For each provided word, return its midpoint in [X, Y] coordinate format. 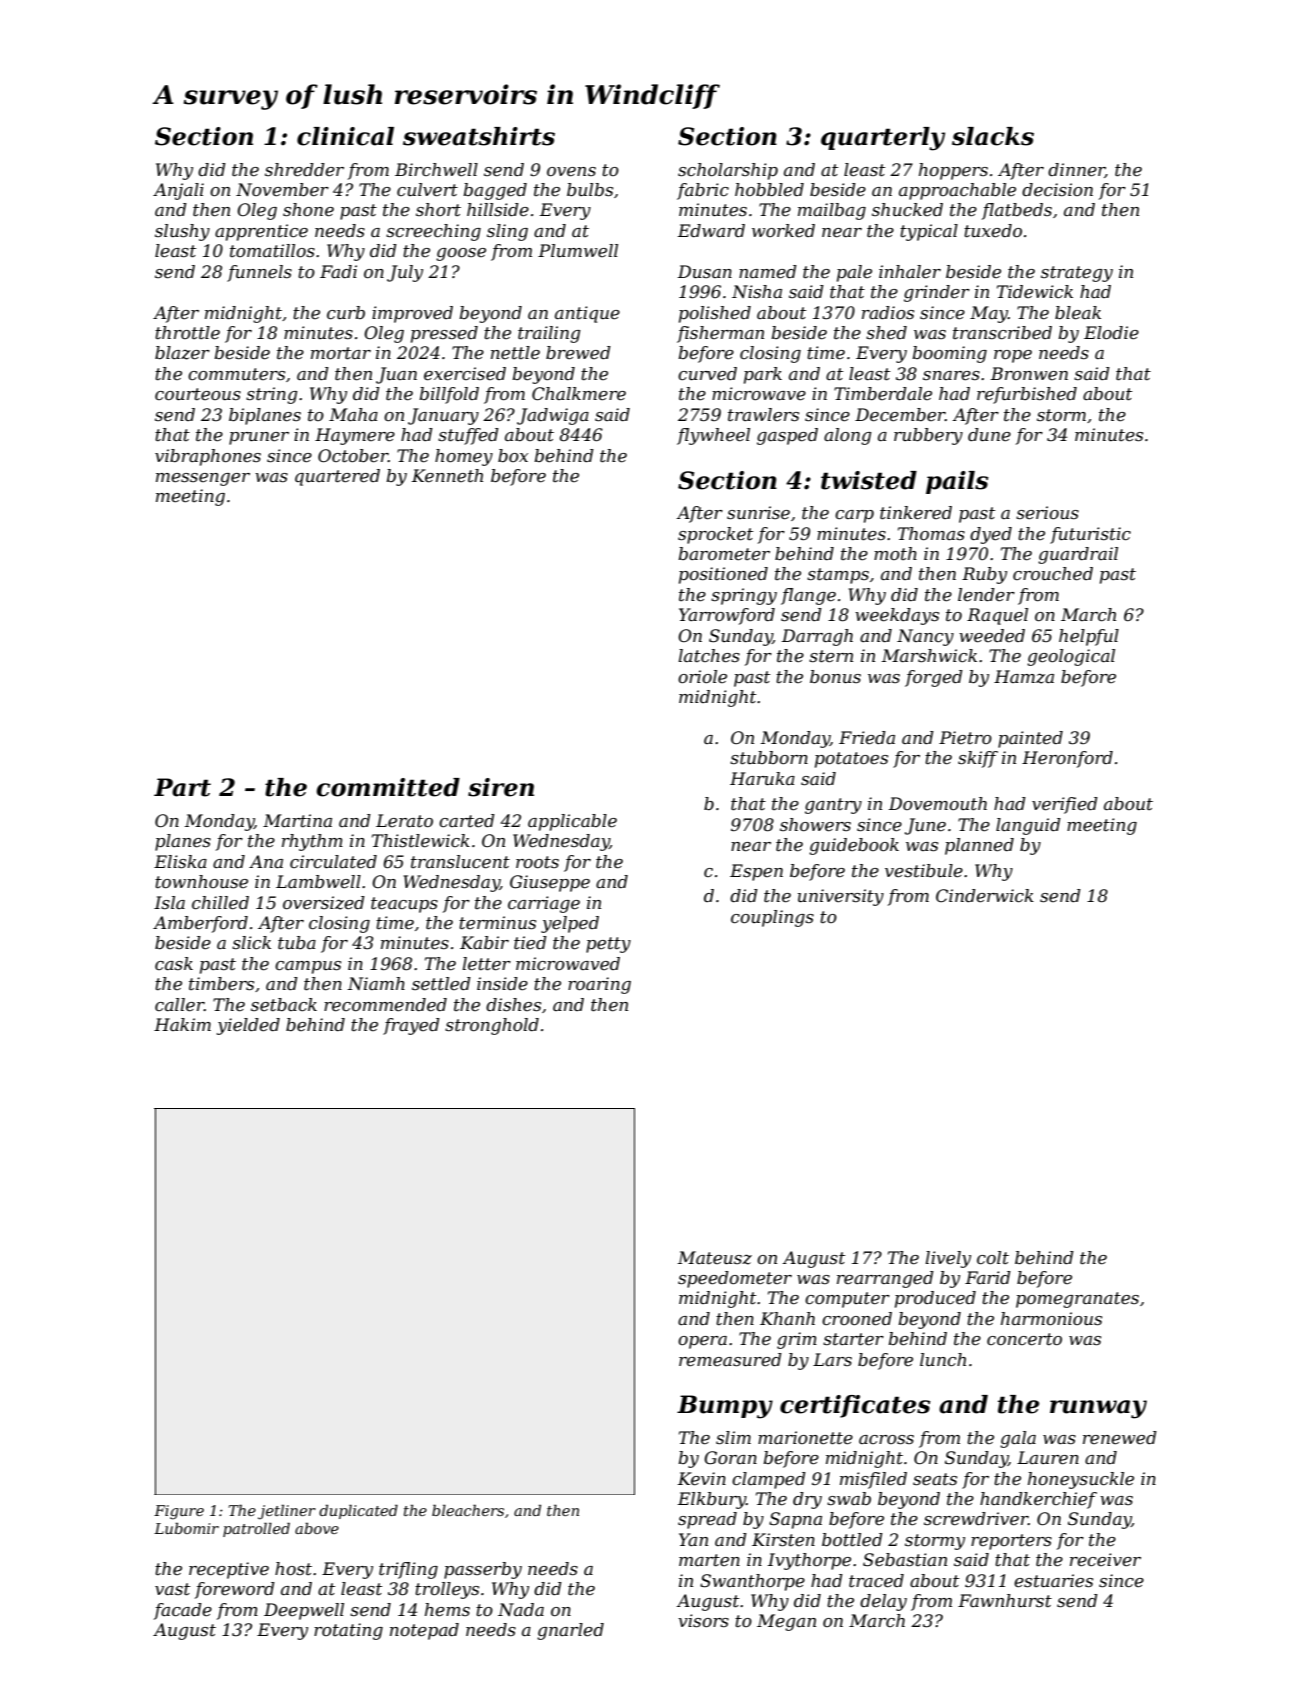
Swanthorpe [752, 1582]
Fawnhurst [1005, 1600]
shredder [304, 170]
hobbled [769, 190]
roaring [599, 985]
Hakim [182, 1024]
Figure [179, 1512]
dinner [1076, 170]
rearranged [885, 1279]
